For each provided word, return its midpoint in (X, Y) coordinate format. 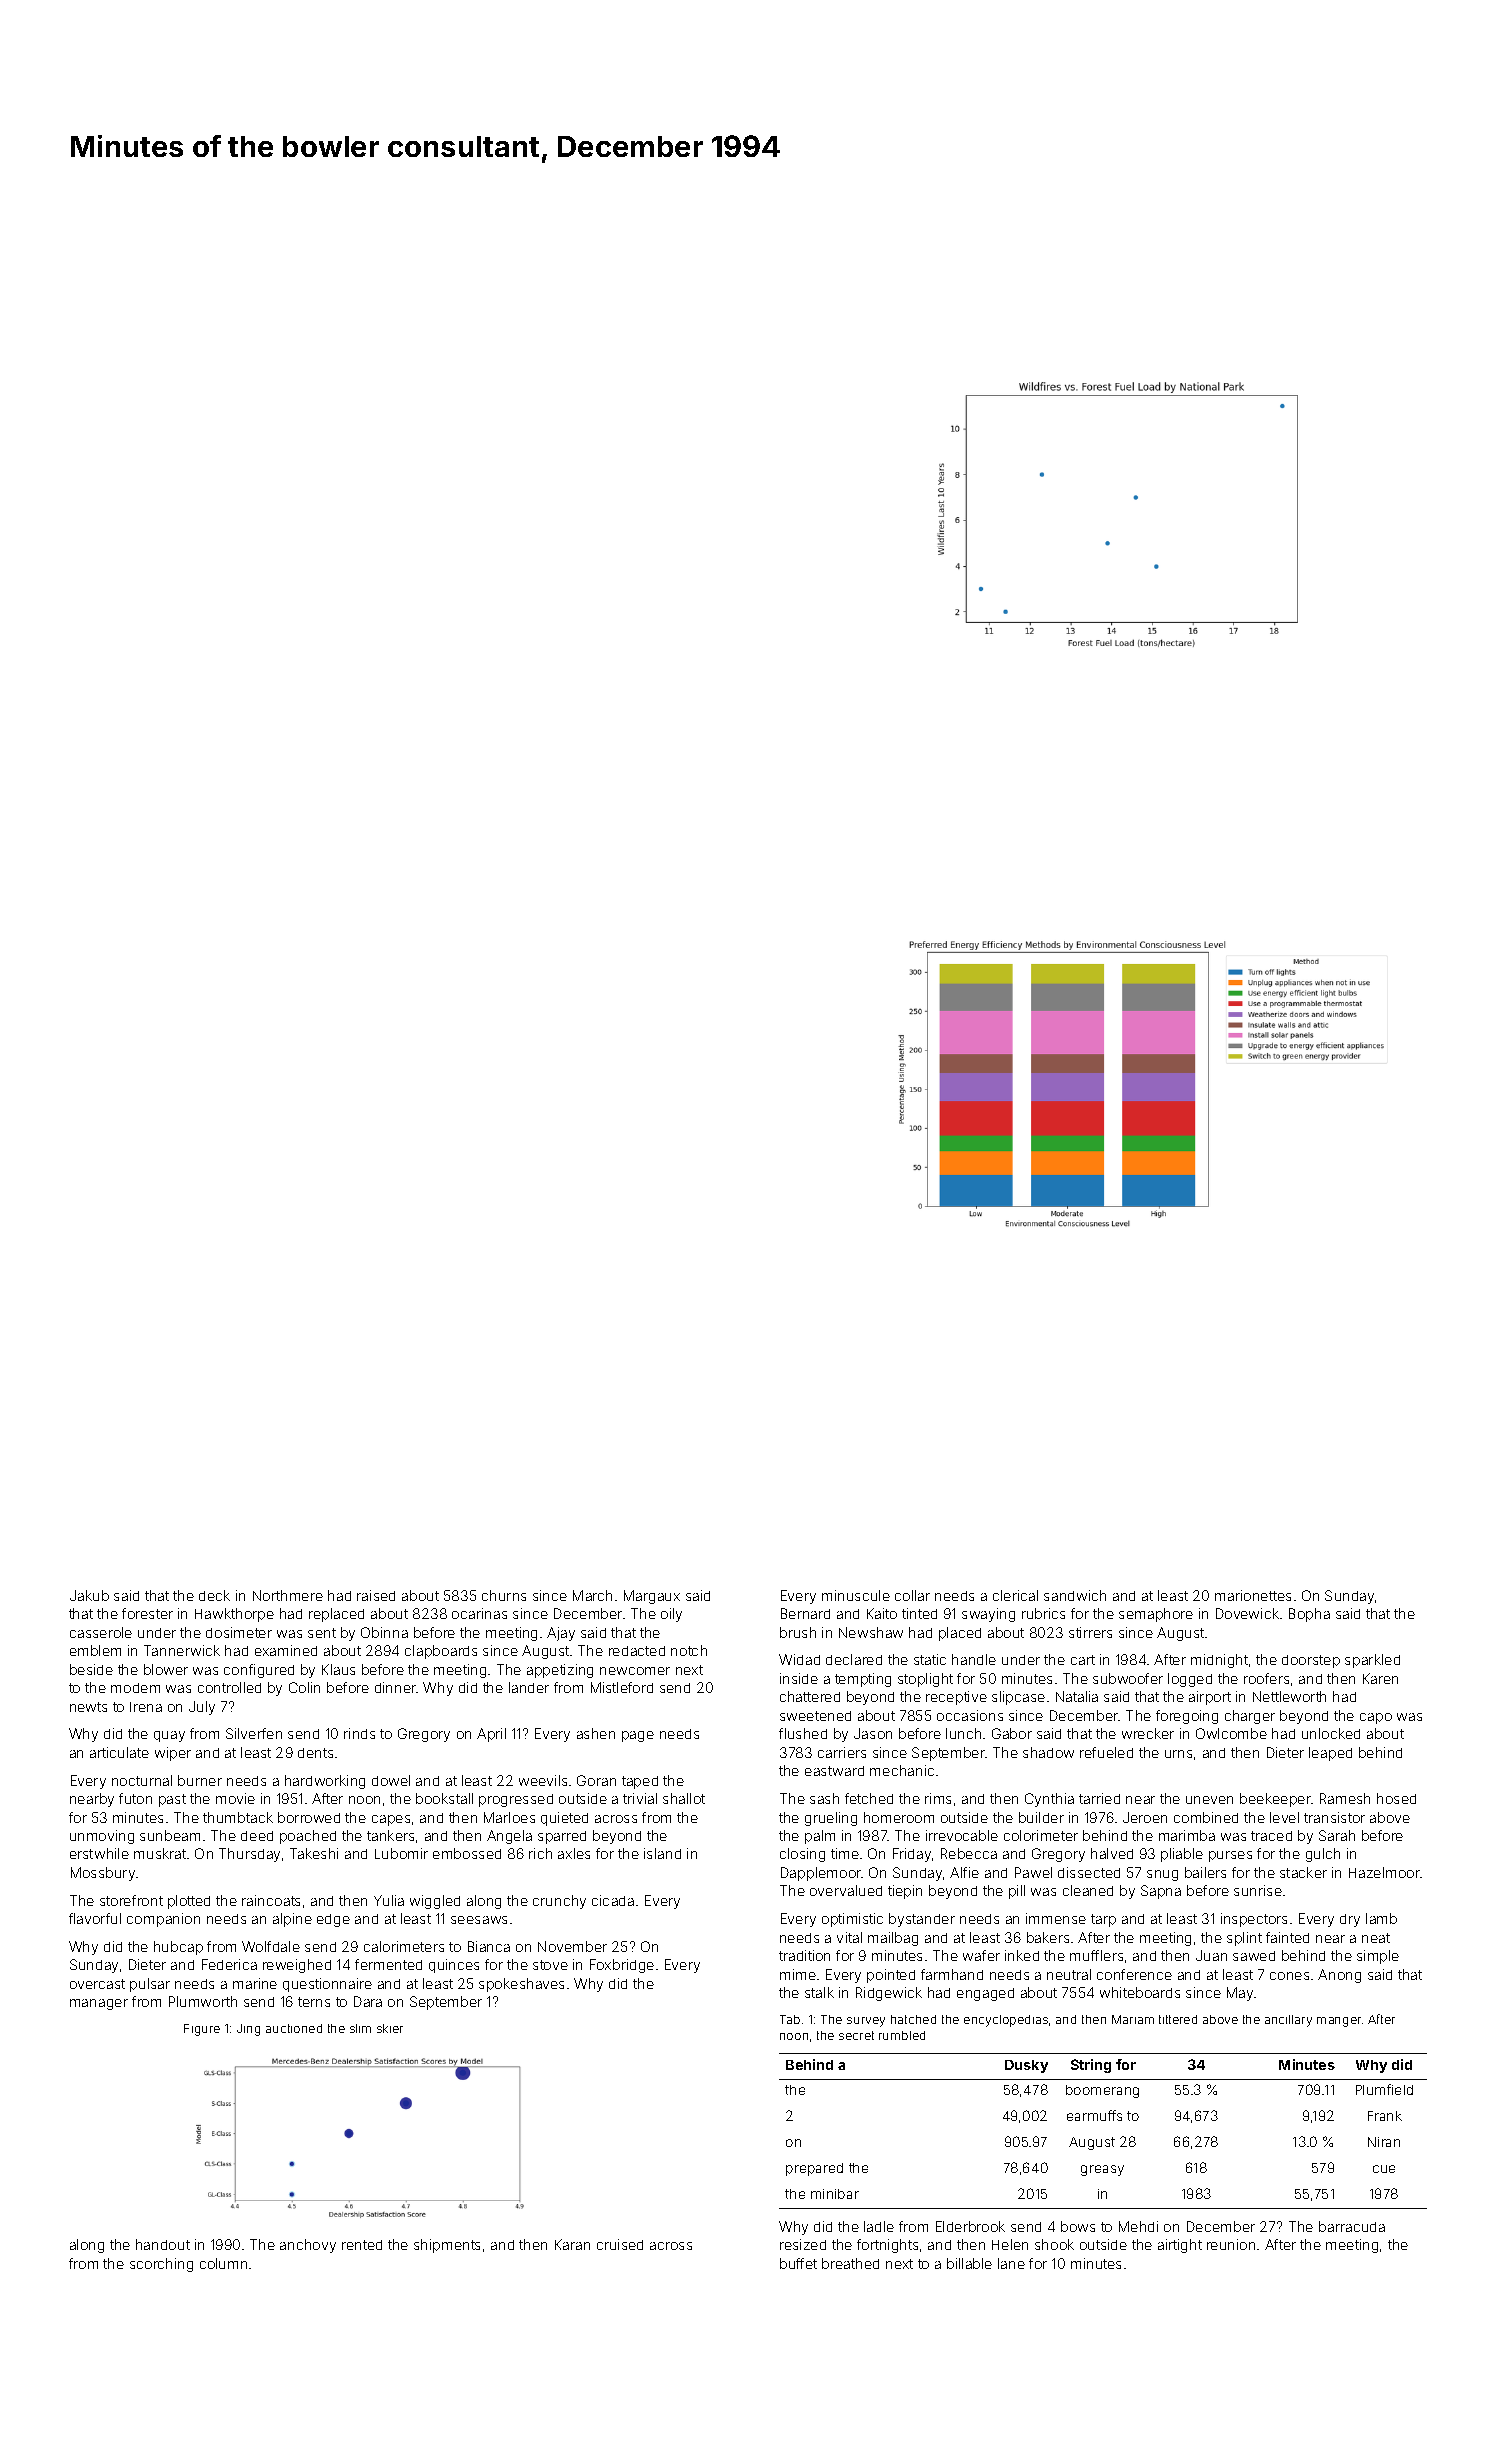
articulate (119, 1752)
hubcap (178, 1948)
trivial (640, 1798)
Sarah (1337, 1835)
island (662, 1853)
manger (1339, 2022)
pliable (1182, 1855)
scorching (161, 2265)
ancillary (1288, 2021)
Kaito (882, 1613)
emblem (95, 1650)
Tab (790, 2019)
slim (360, 2028)
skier (390, 2028)
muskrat (160, 1853)
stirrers (1090, 1632)
